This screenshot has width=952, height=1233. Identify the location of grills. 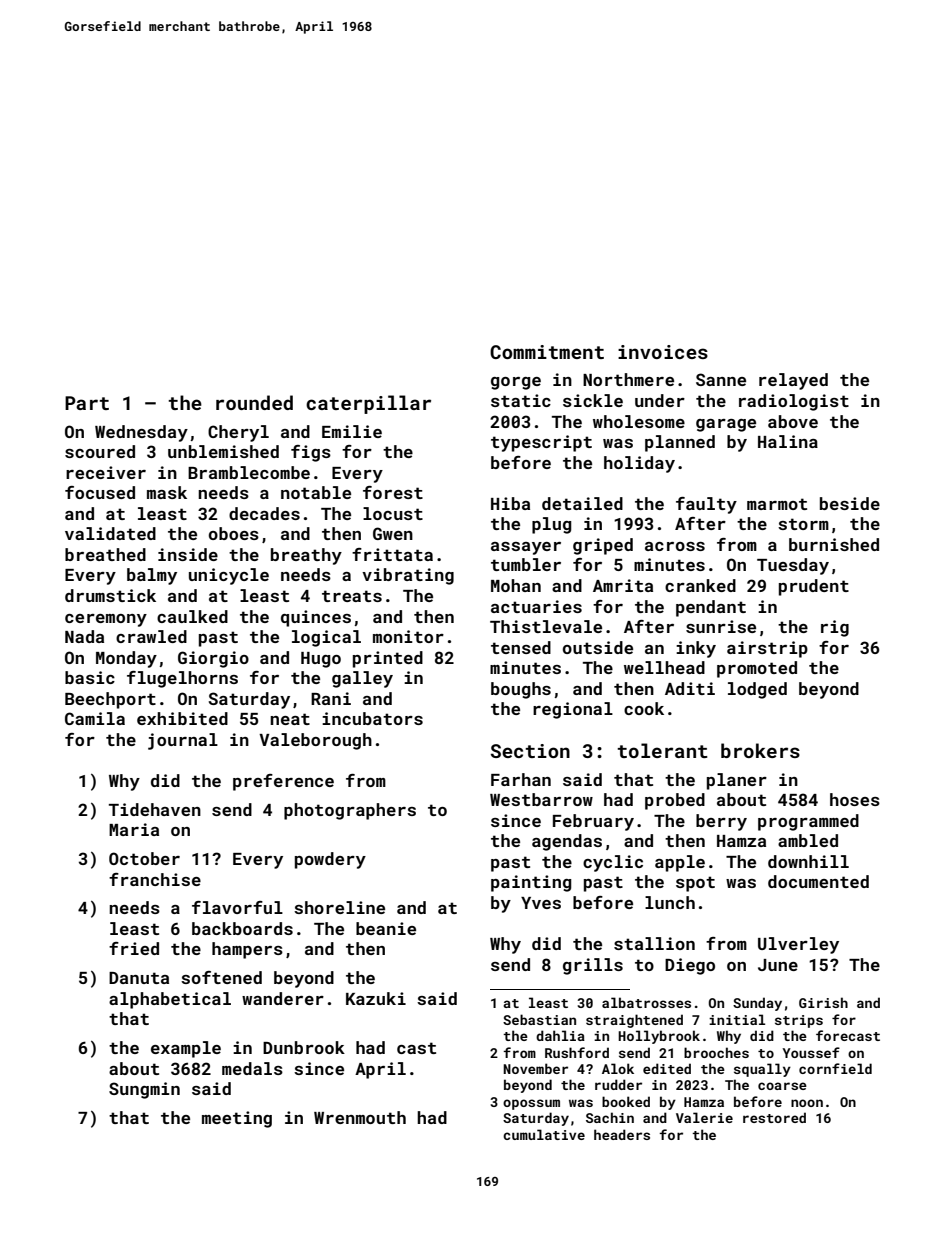
(593, 966).
